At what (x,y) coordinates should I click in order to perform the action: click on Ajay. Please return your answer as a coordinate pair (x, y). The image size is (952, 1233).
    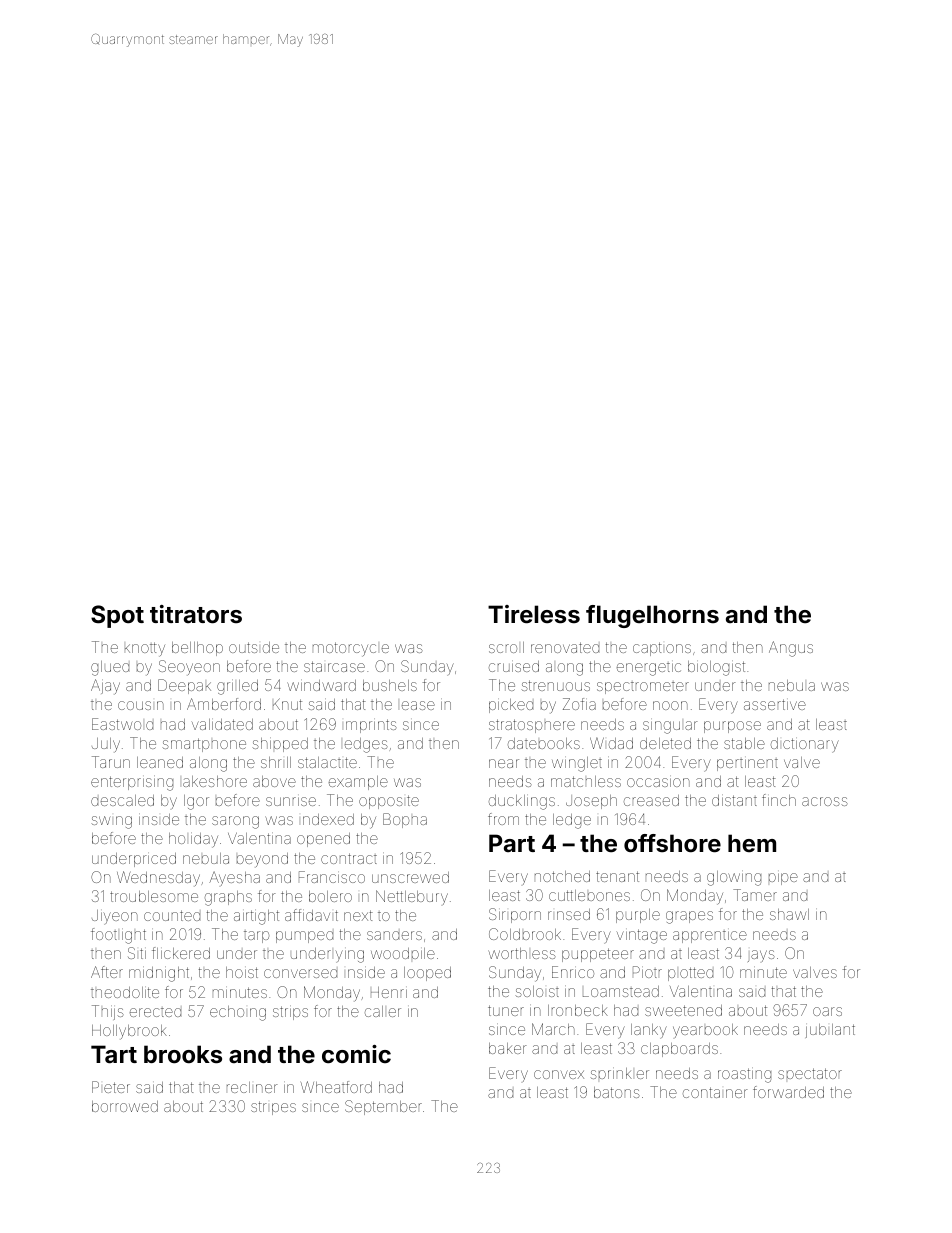
    Looking at the image, I should click on (105, 687).
